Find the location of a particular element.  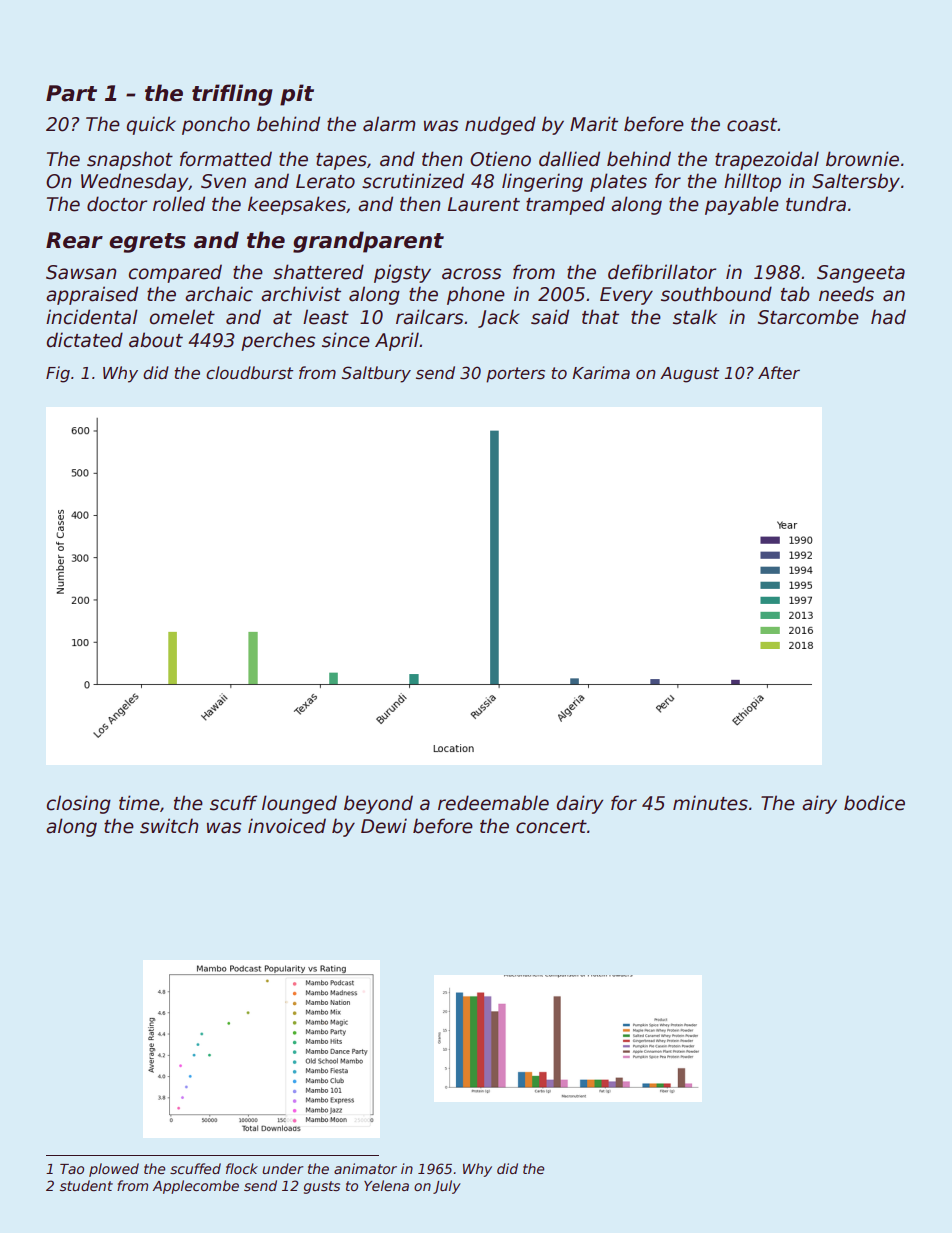

bodice is located at coordinates (874, 803).
